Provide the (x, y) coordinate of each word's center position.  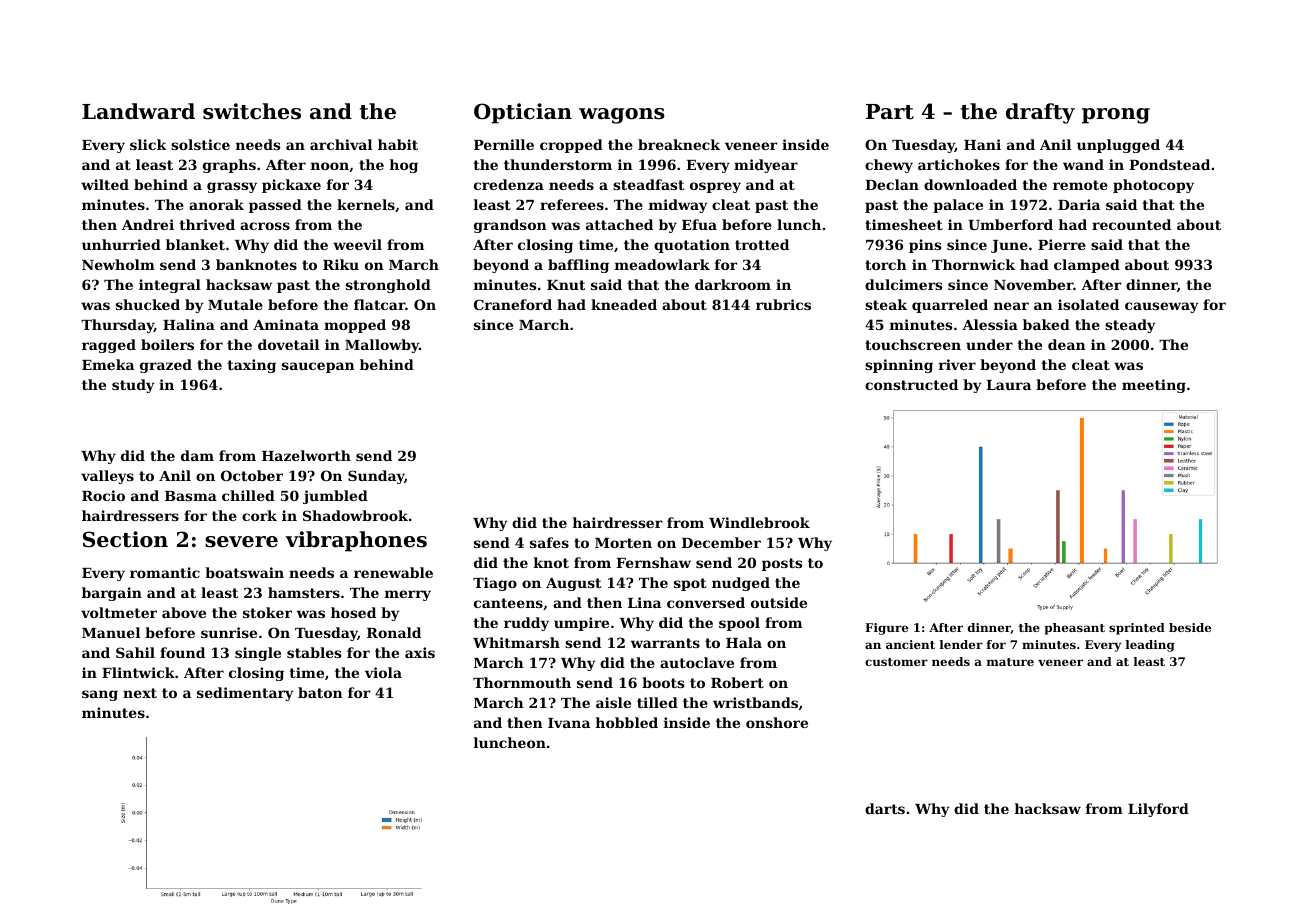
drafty (1040, 113)
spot (690, 584)
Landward (138, 111)
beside (1190, 627)
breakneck (679, 144)
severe (241, 542)
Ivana (569, 723)
